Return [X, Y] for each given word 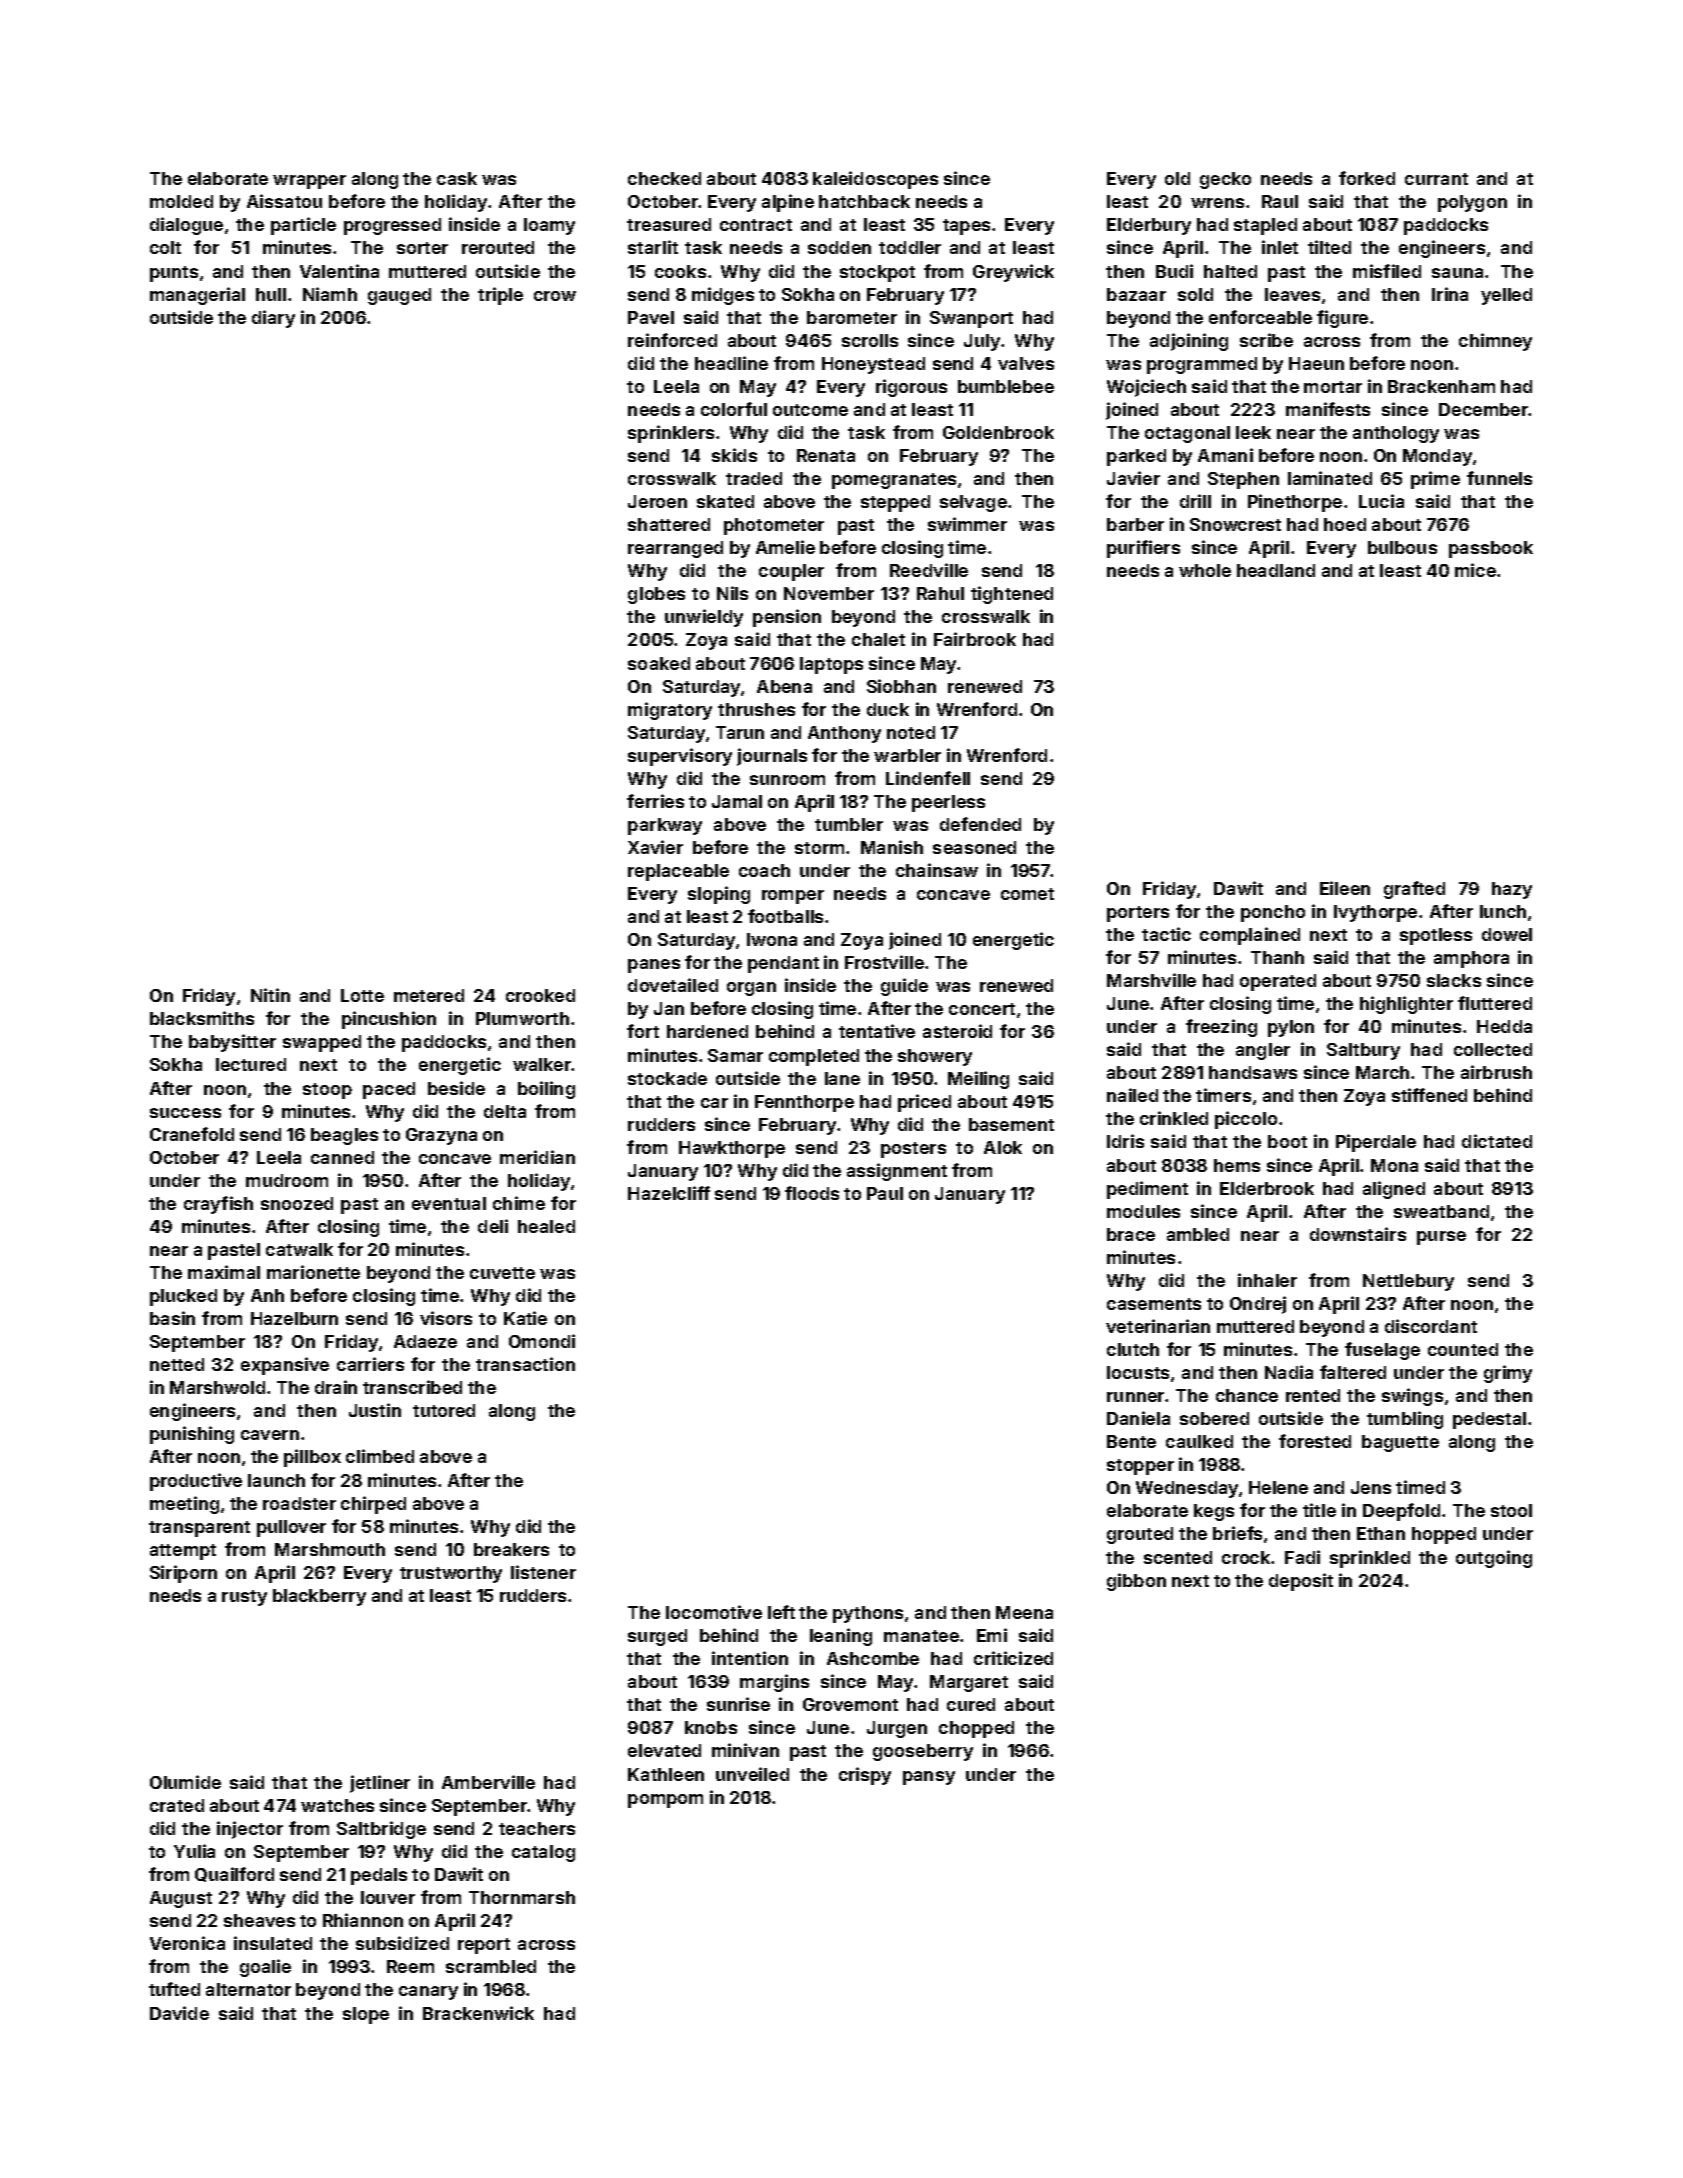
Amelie [785, 547]
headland [1276, 570]
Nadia [1289, 1372]
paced [389, 1090]
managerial [197, 296]
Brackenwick [478, 2013]
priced [924, 1103]
